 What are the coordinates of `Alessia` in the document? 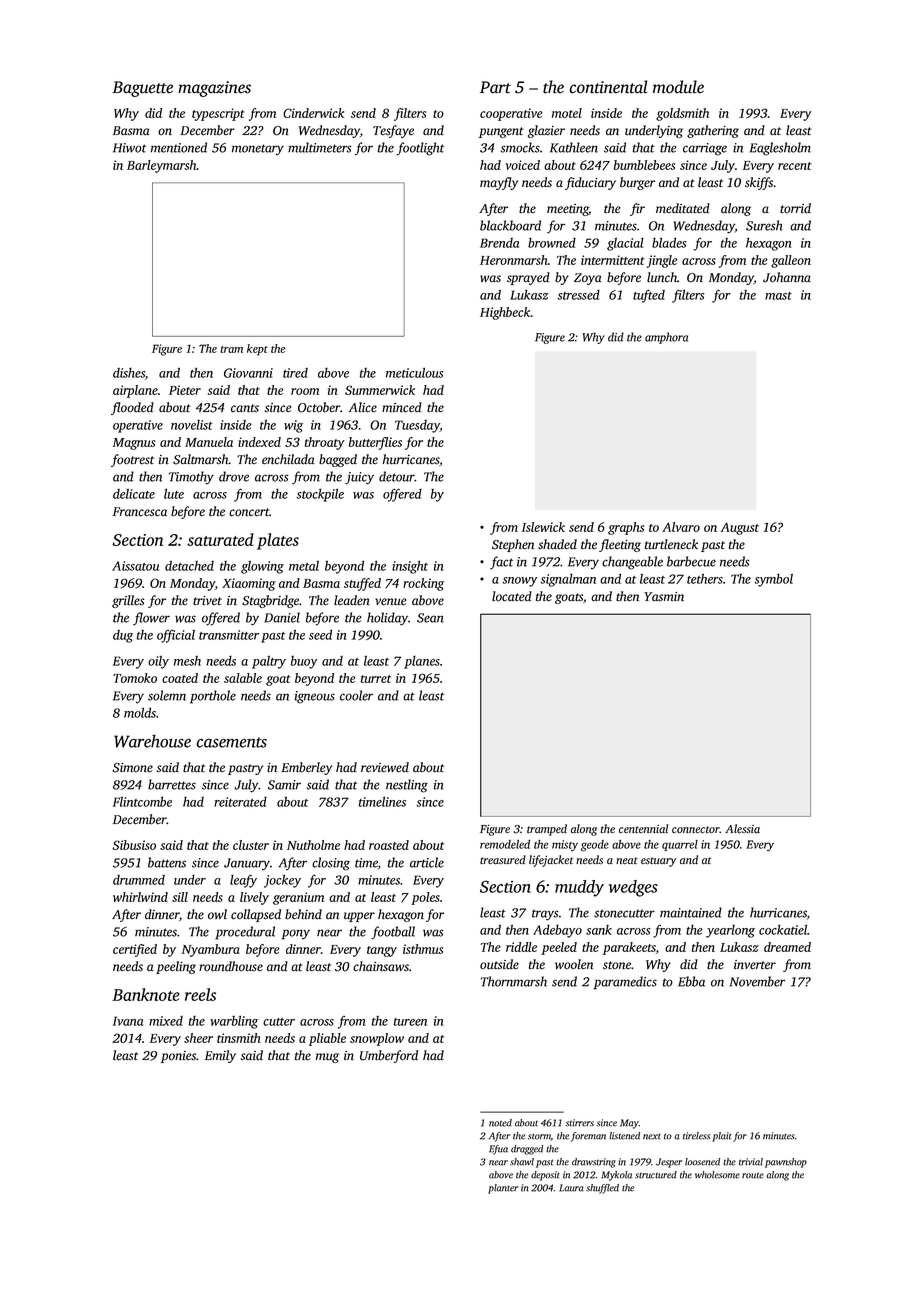 It's located at (742, 829).
